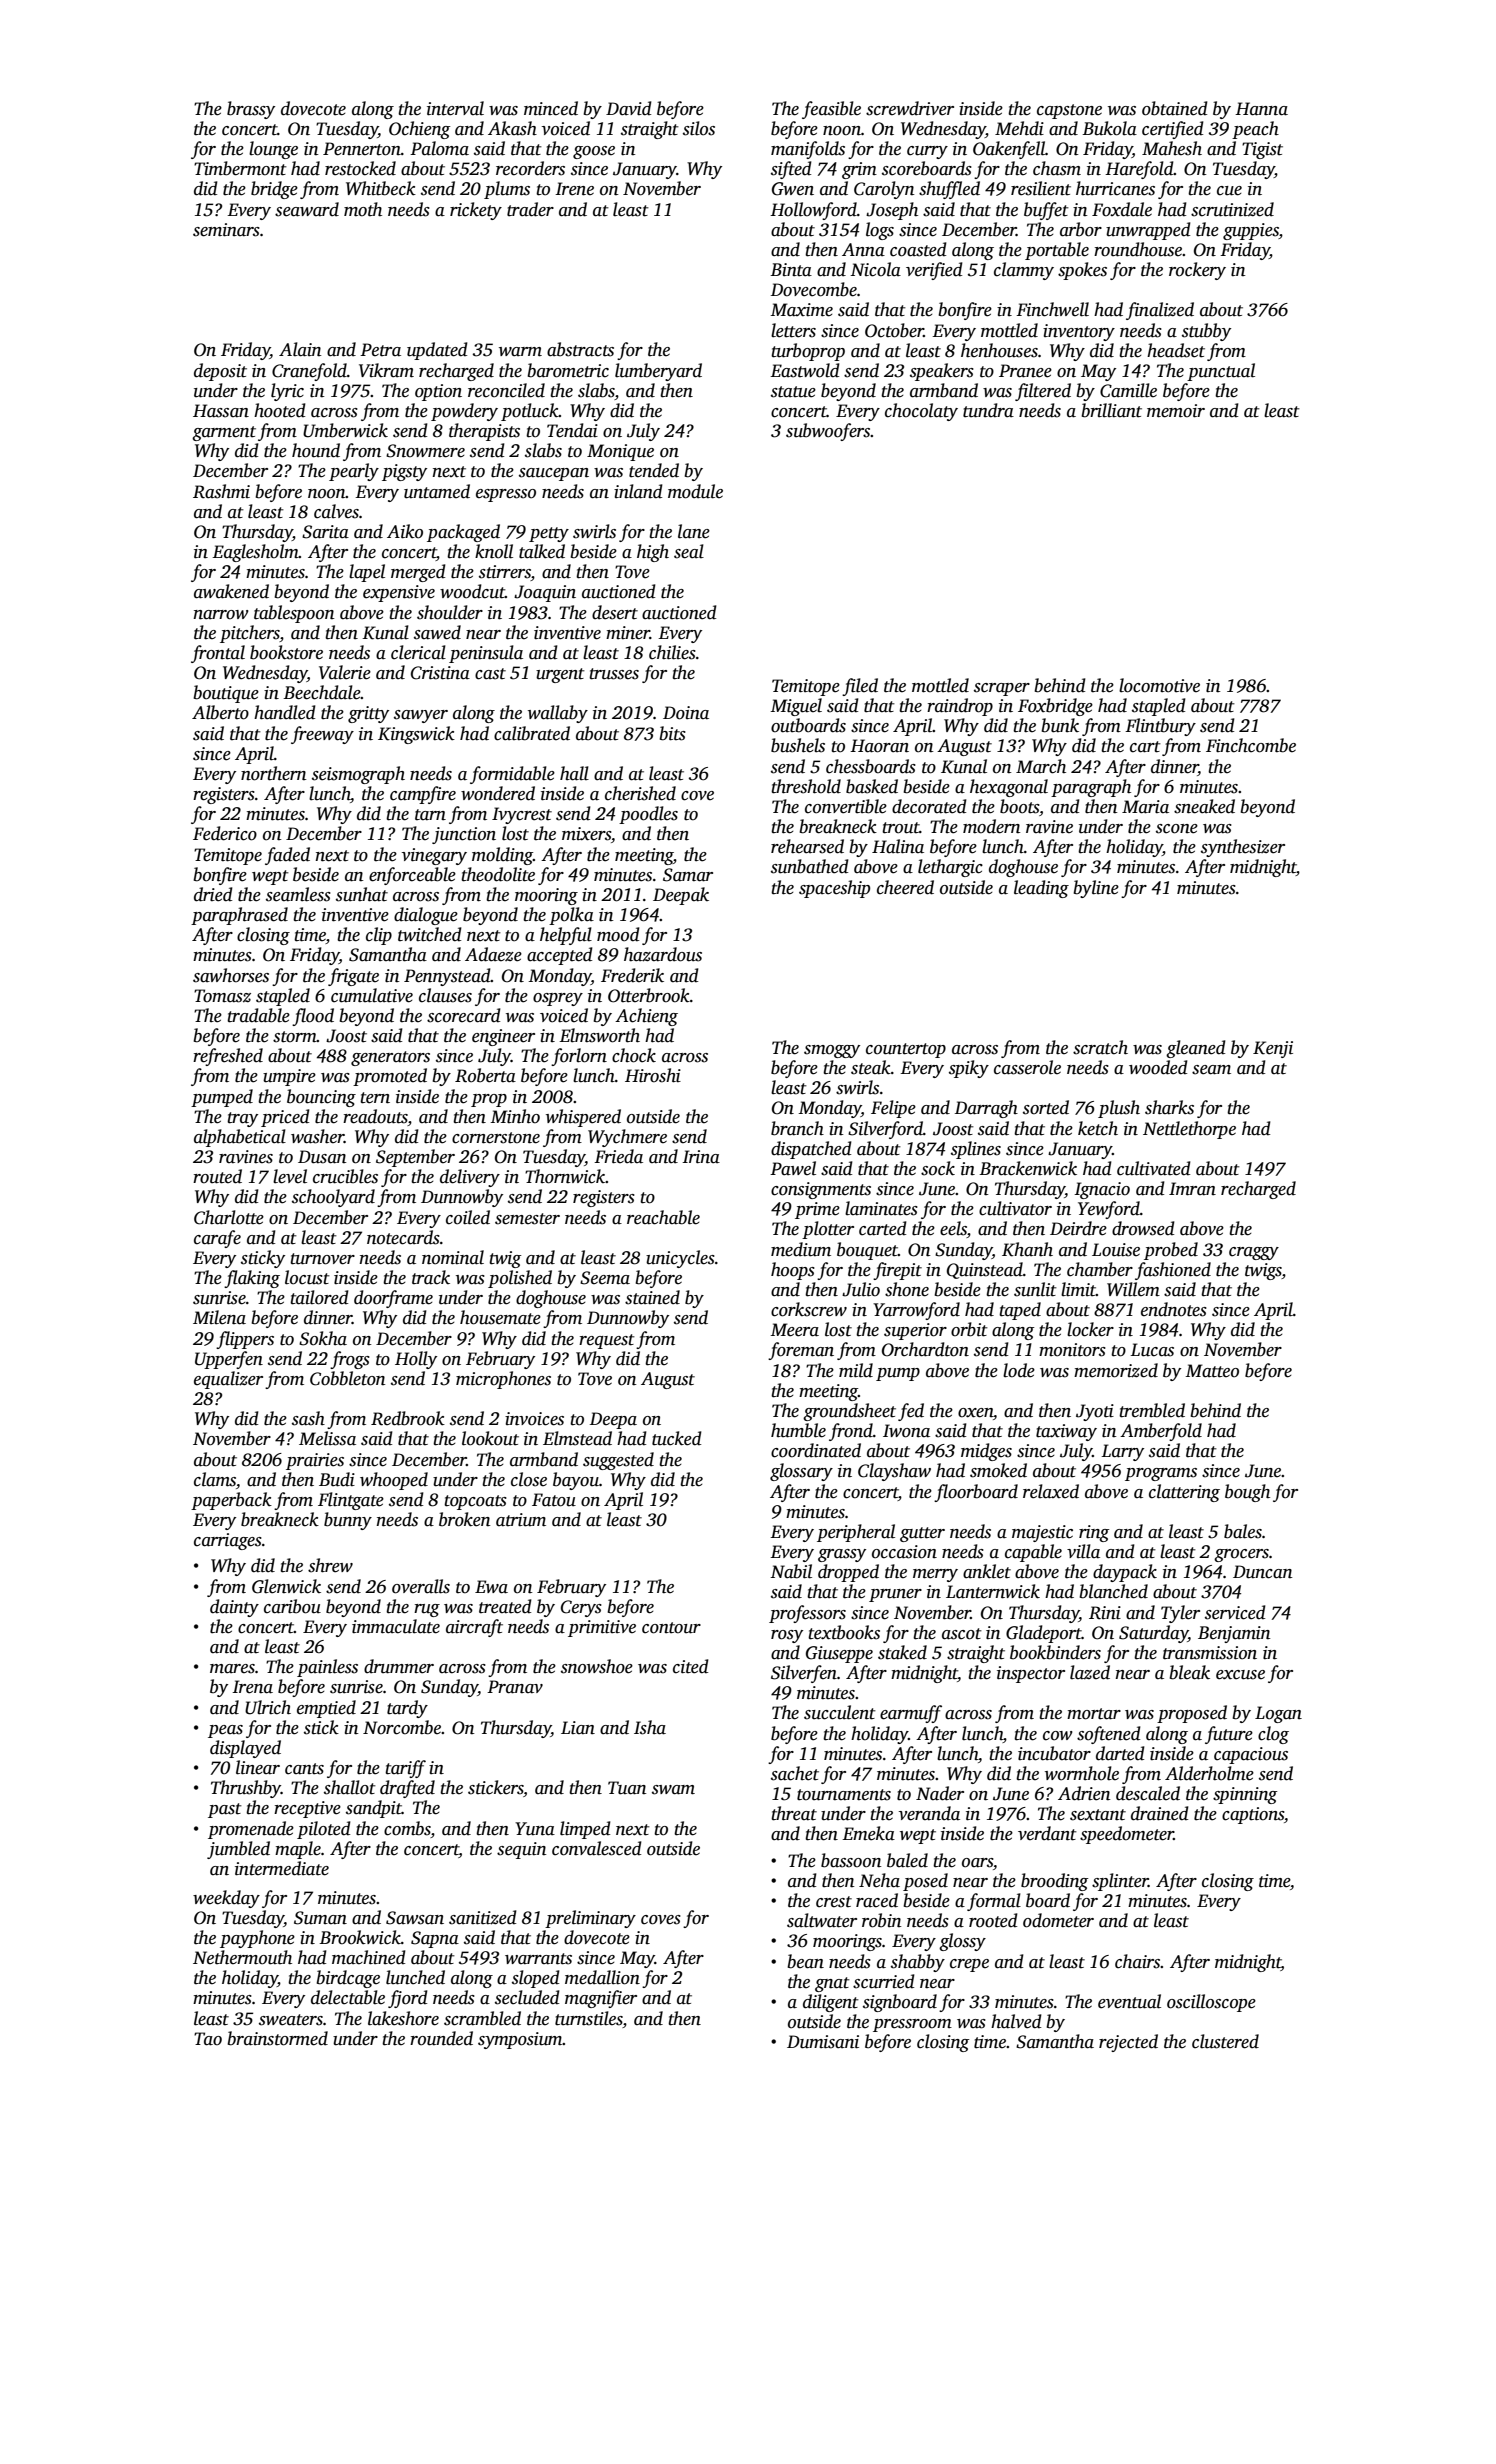  Describe the element at coordinates (831, 110) in the screenshot. I see `feasible` at that location.
